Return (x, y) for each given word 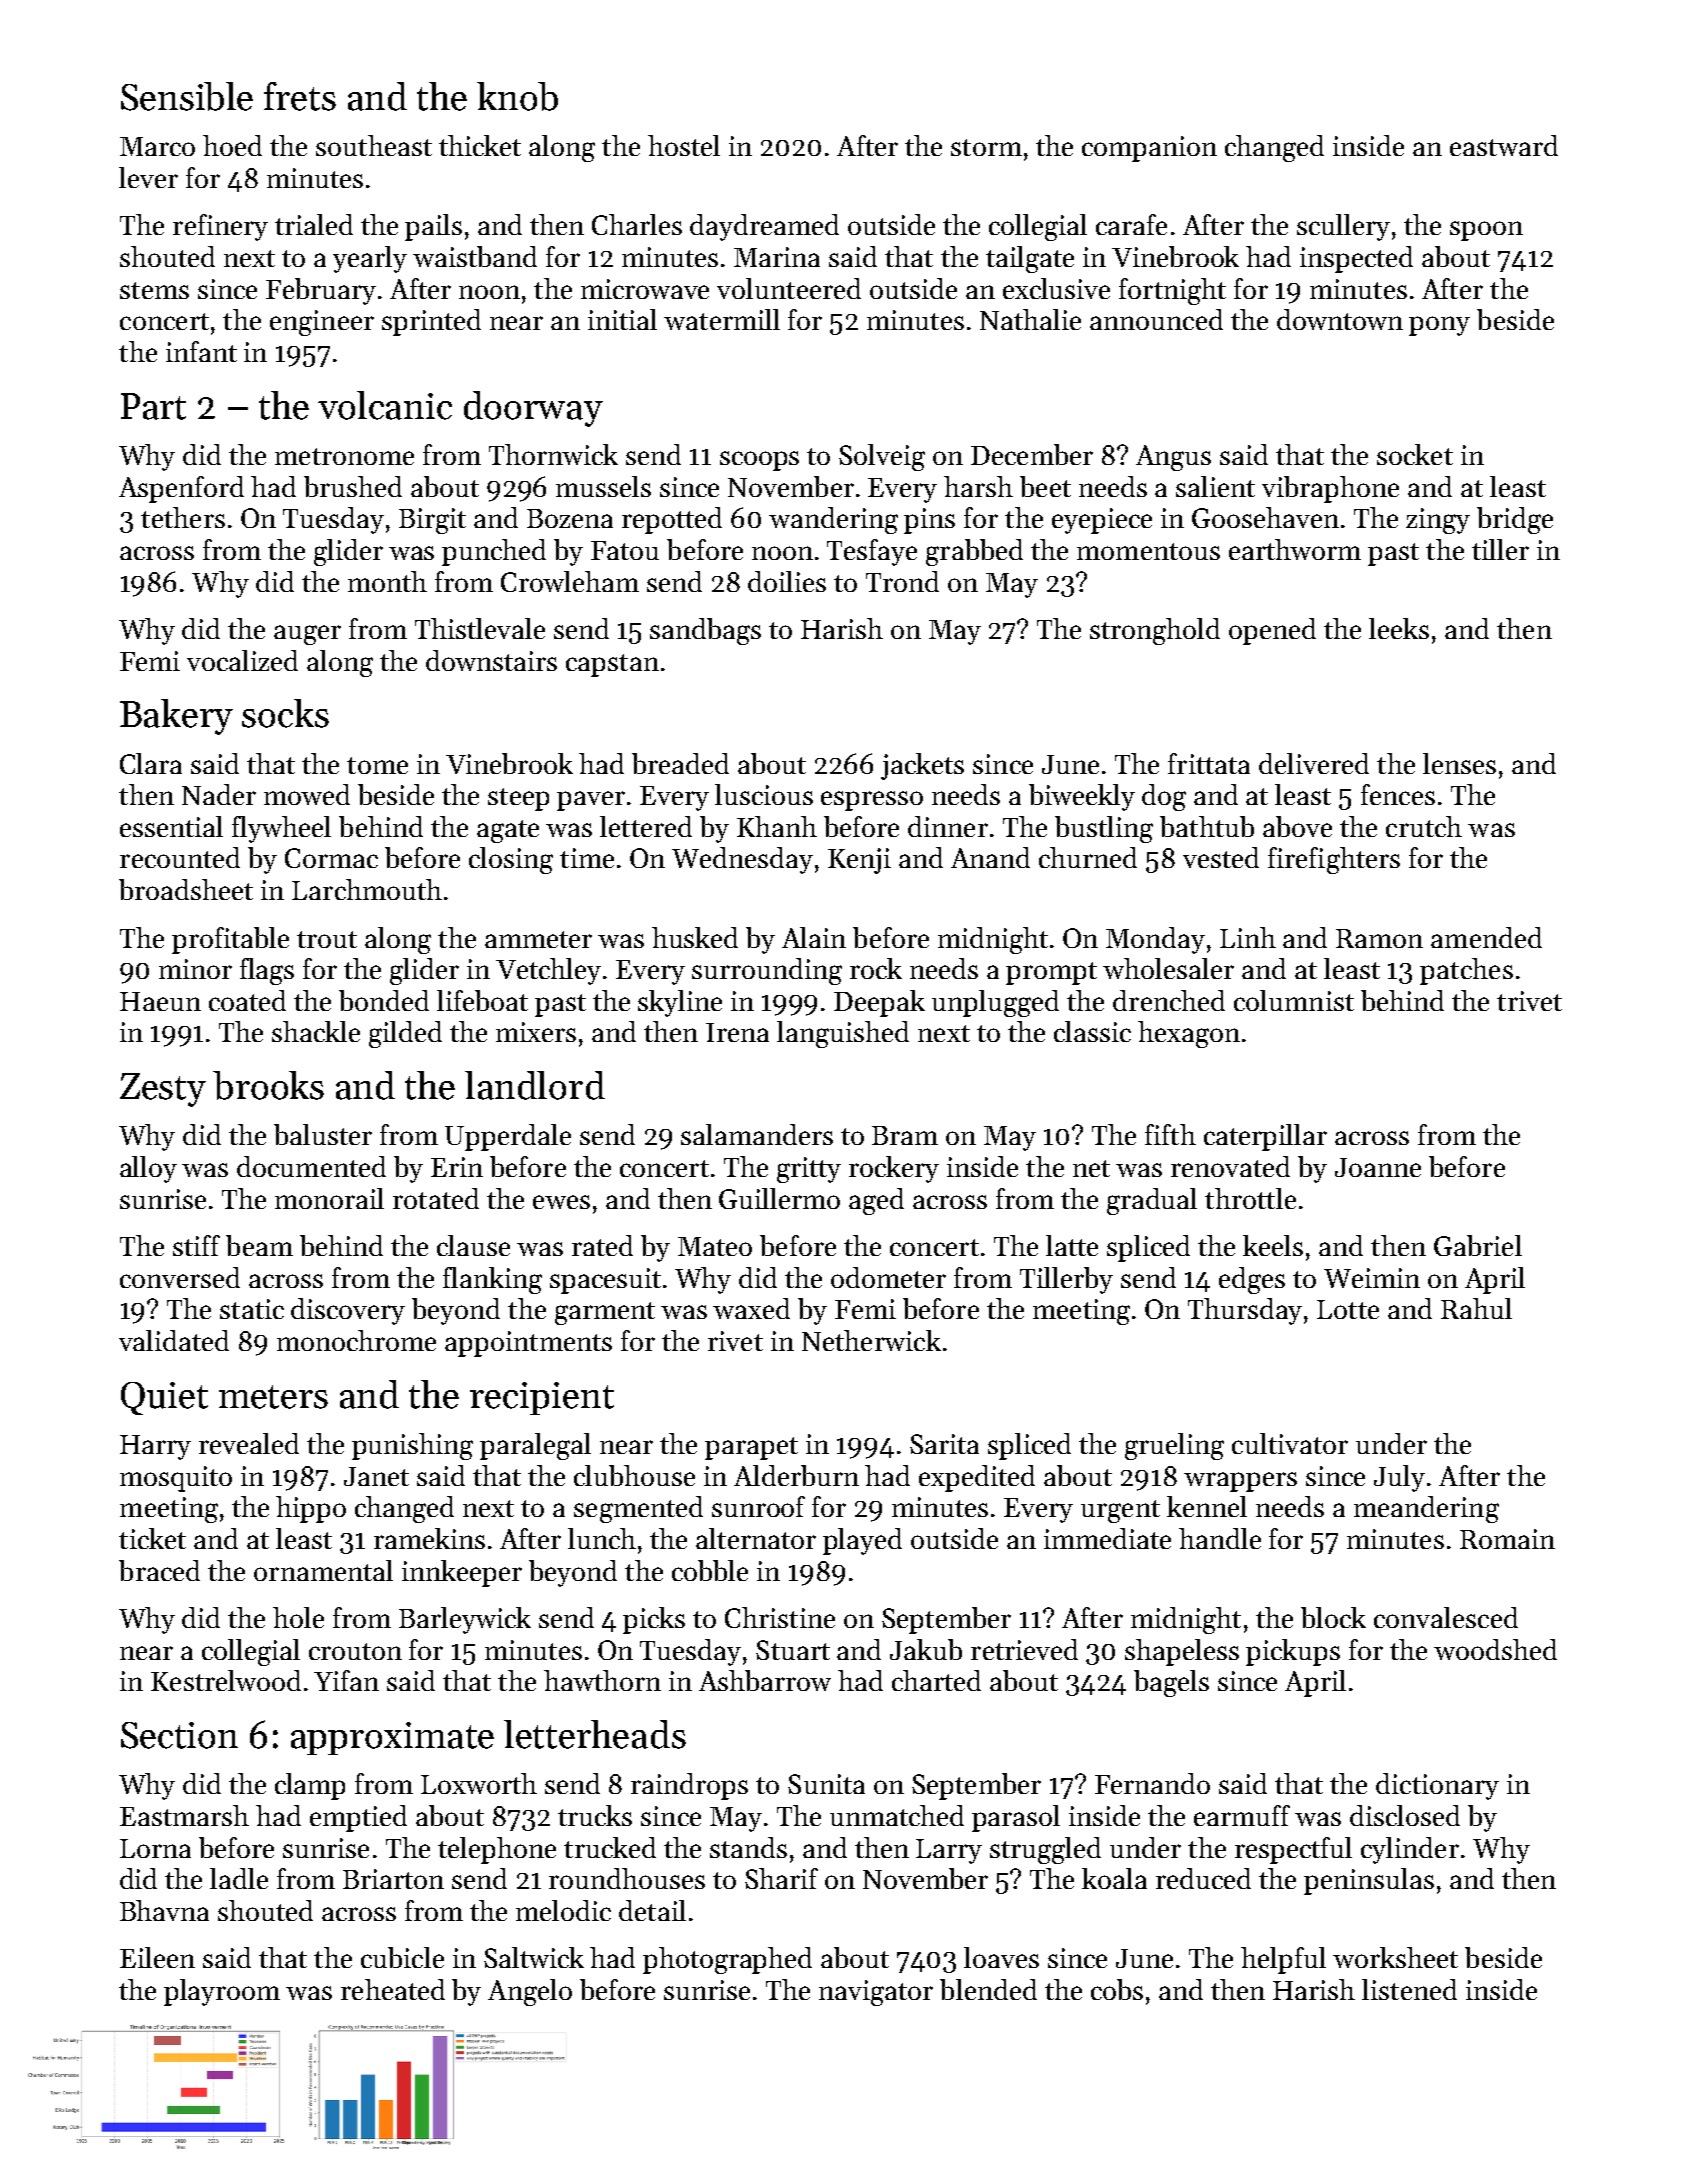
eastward (1504, 145)
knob (517, 96)
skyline (680, 1003)
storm (986, 147)
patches (1466, 971)
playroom (222, 1992)
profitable (230, 940)
